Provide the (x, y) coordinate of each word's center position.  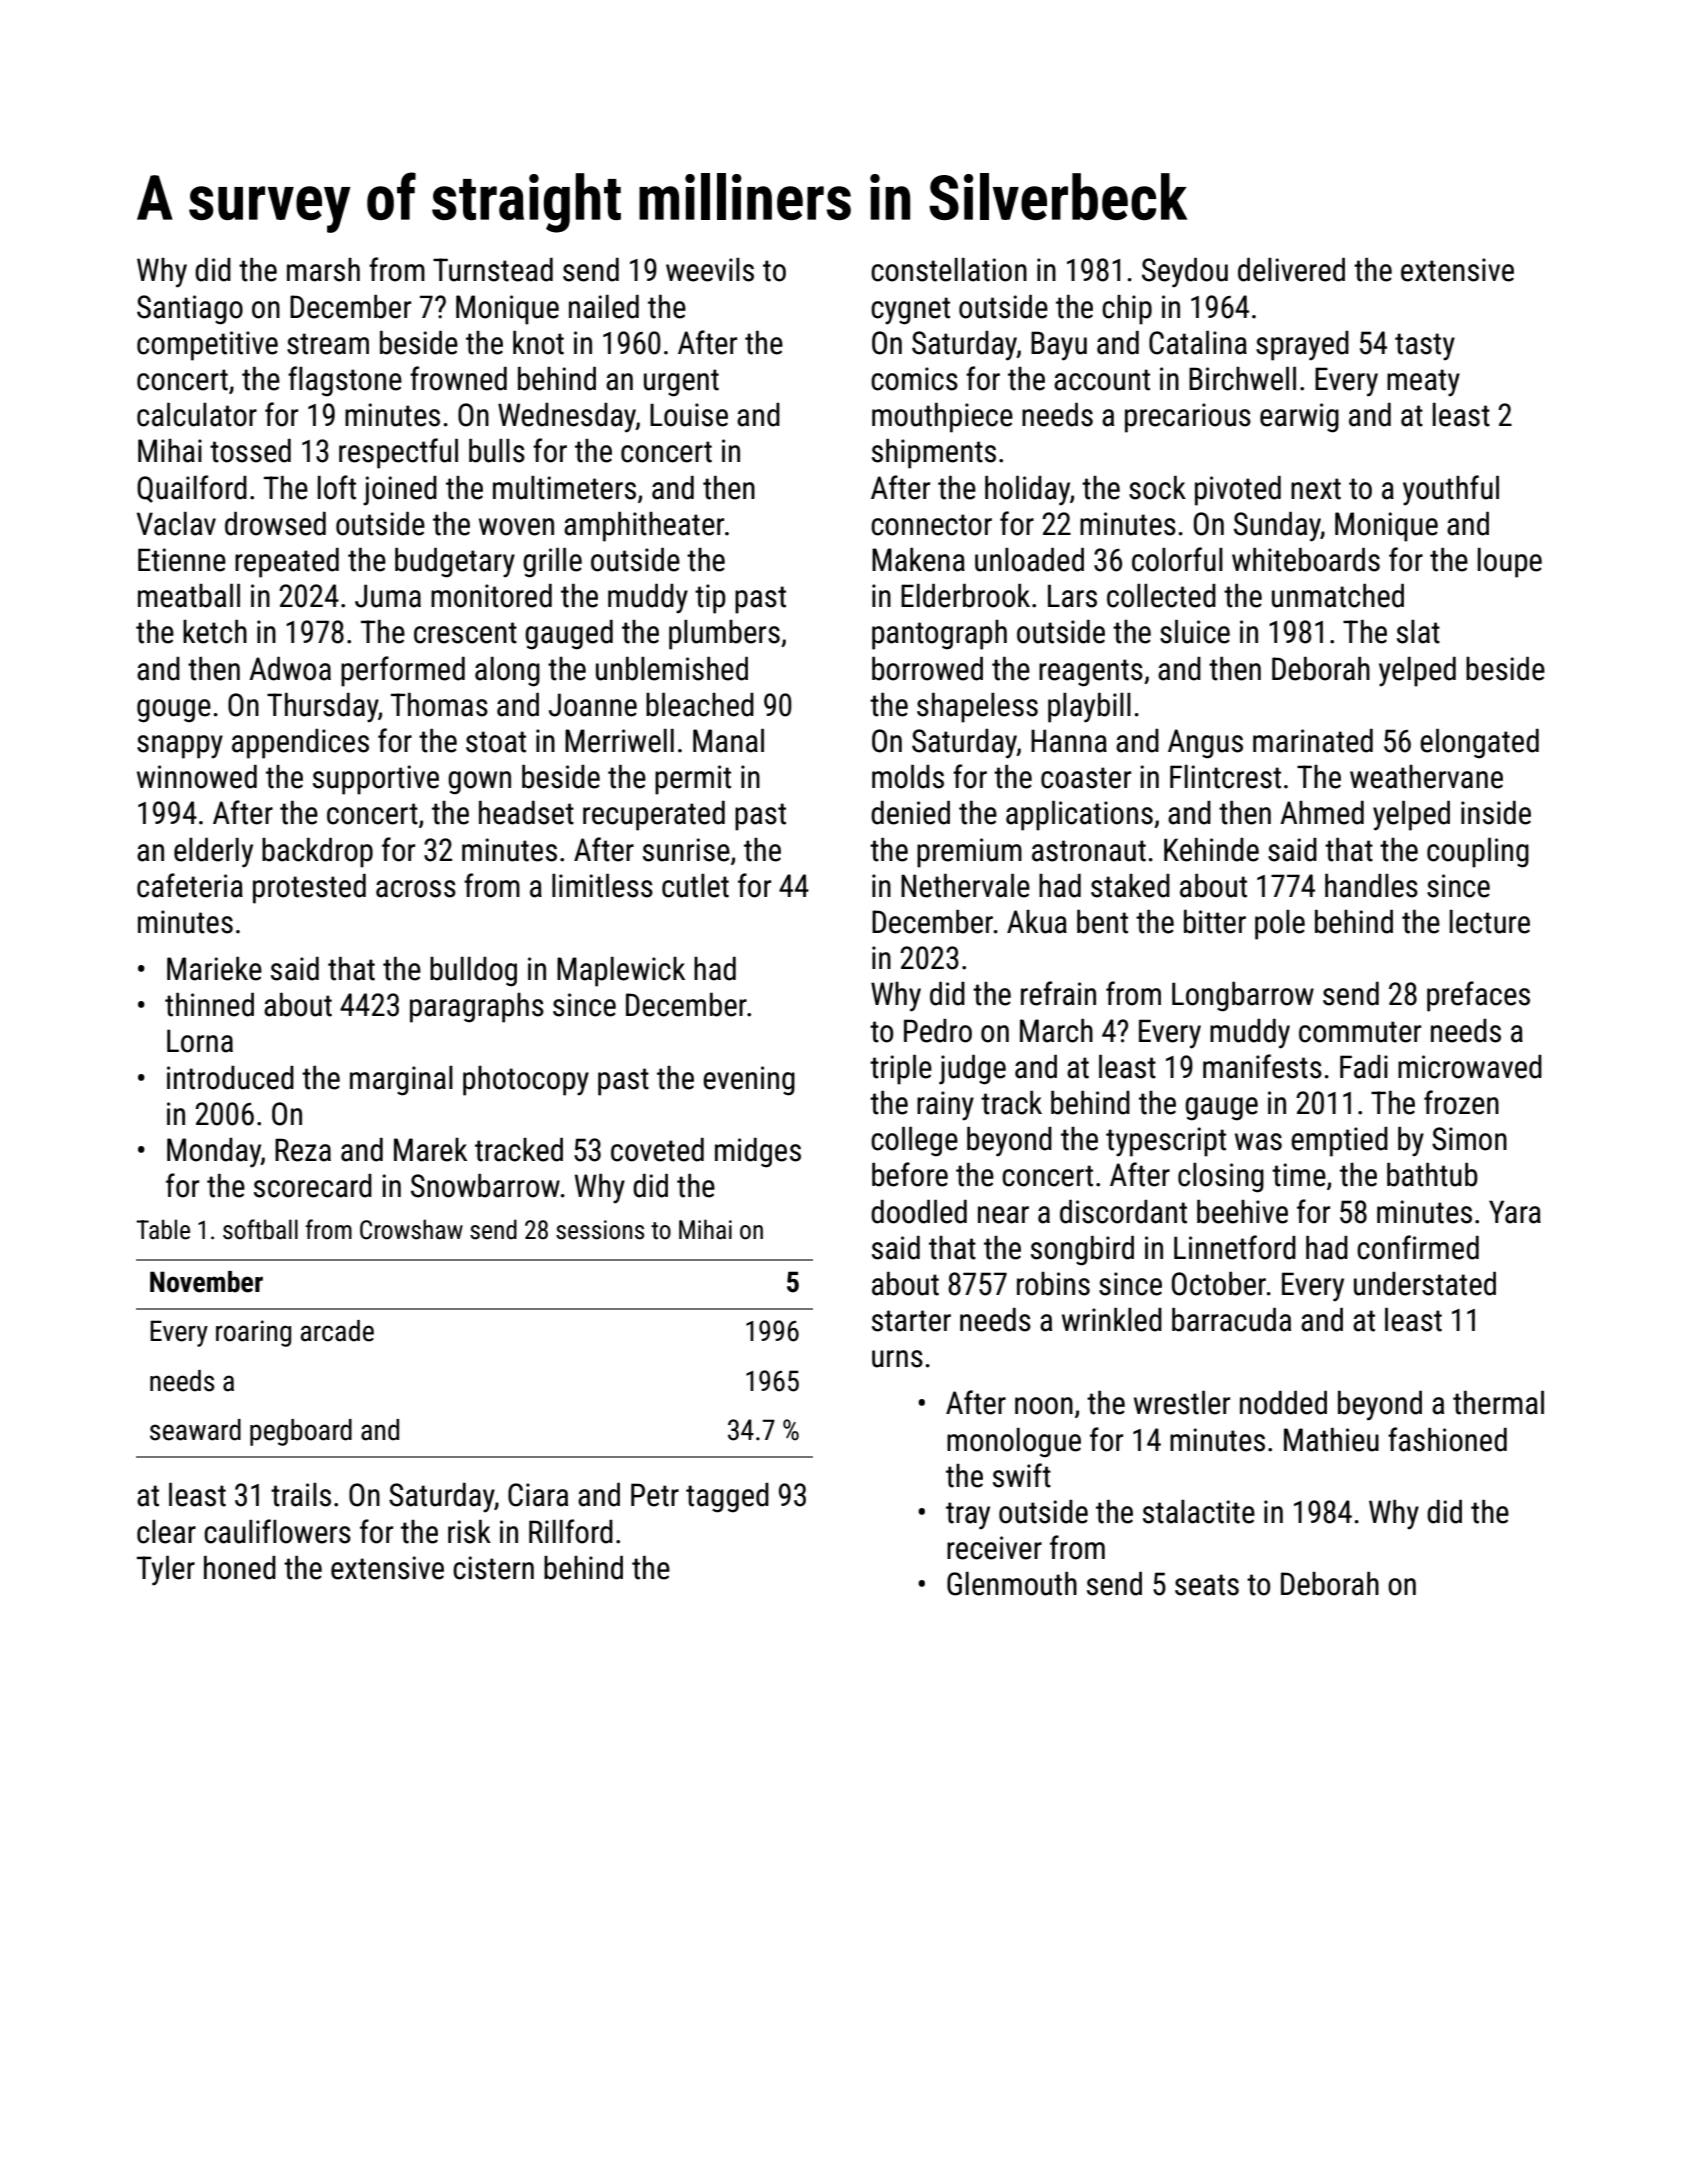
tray (968, 1516)
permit (693, 780)
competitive (207, 346)
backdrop (317, 853)
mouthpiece (942, 418)
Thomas (439, 705)
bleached (700, 705)
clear (166, 1532)
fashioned (1447, 1439)
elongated (1479, 744)
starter (911, 1321)
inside (1496, 813)
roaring (253, 1333)
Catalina (1198, 343)
